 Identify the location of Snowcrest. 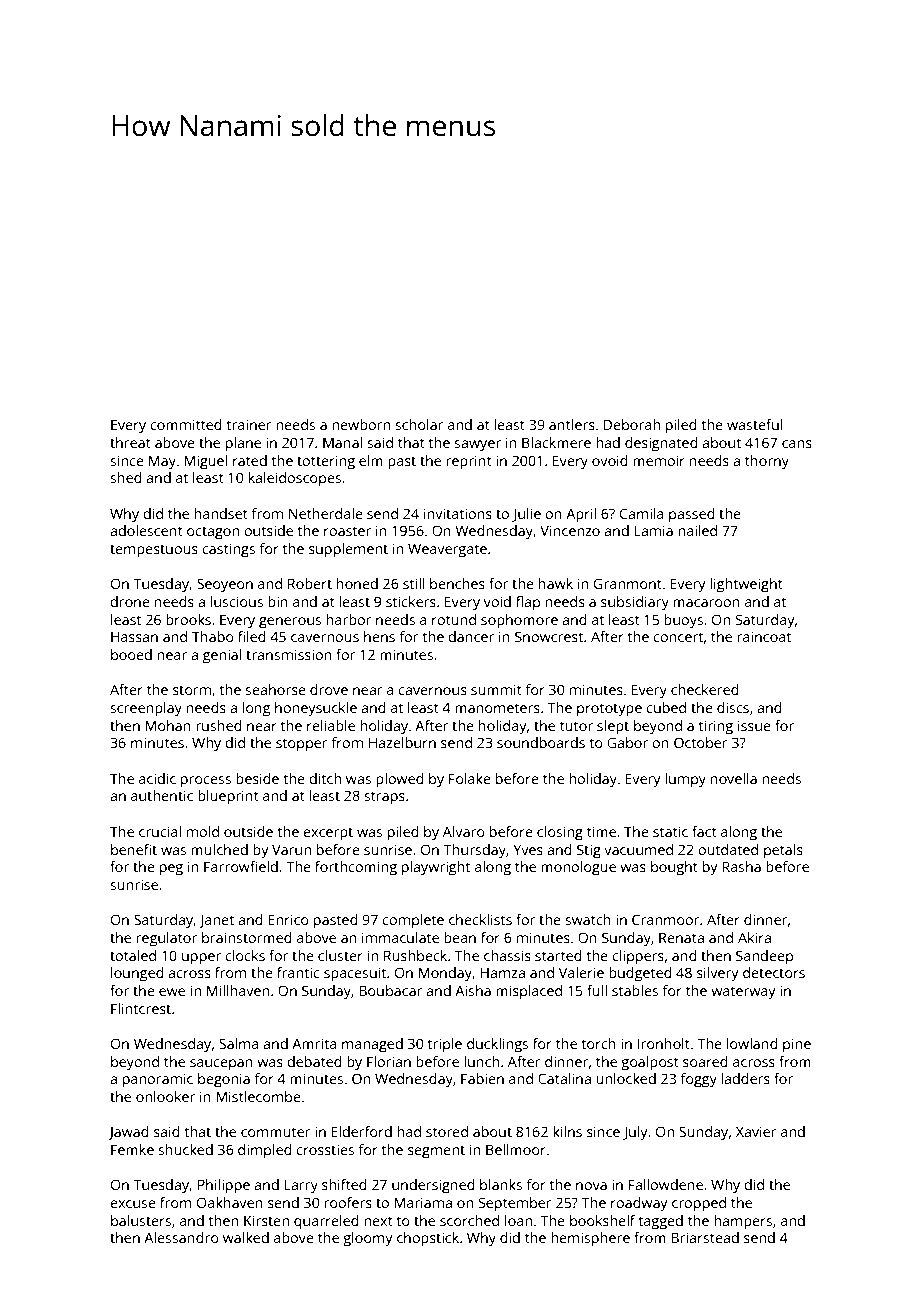
(549, 636).
